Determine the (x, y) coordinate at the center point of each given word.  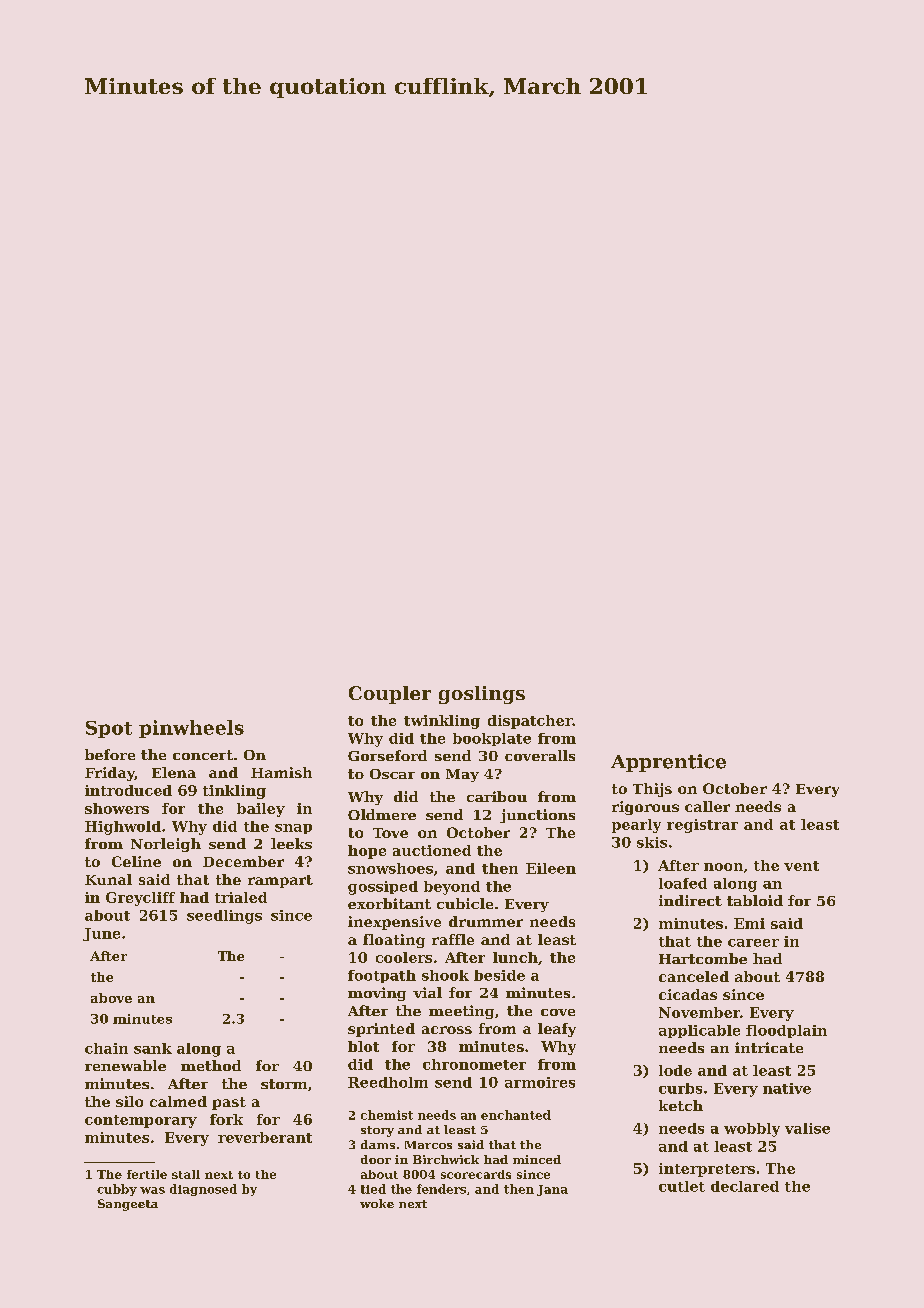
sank (153, 1048)
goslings (482, 695)
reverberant (265, 1137)
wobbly (752, 1130)
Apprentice (668, 763)
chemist (387, 1115)
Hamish (281, 772)
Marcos (428, 1145)
